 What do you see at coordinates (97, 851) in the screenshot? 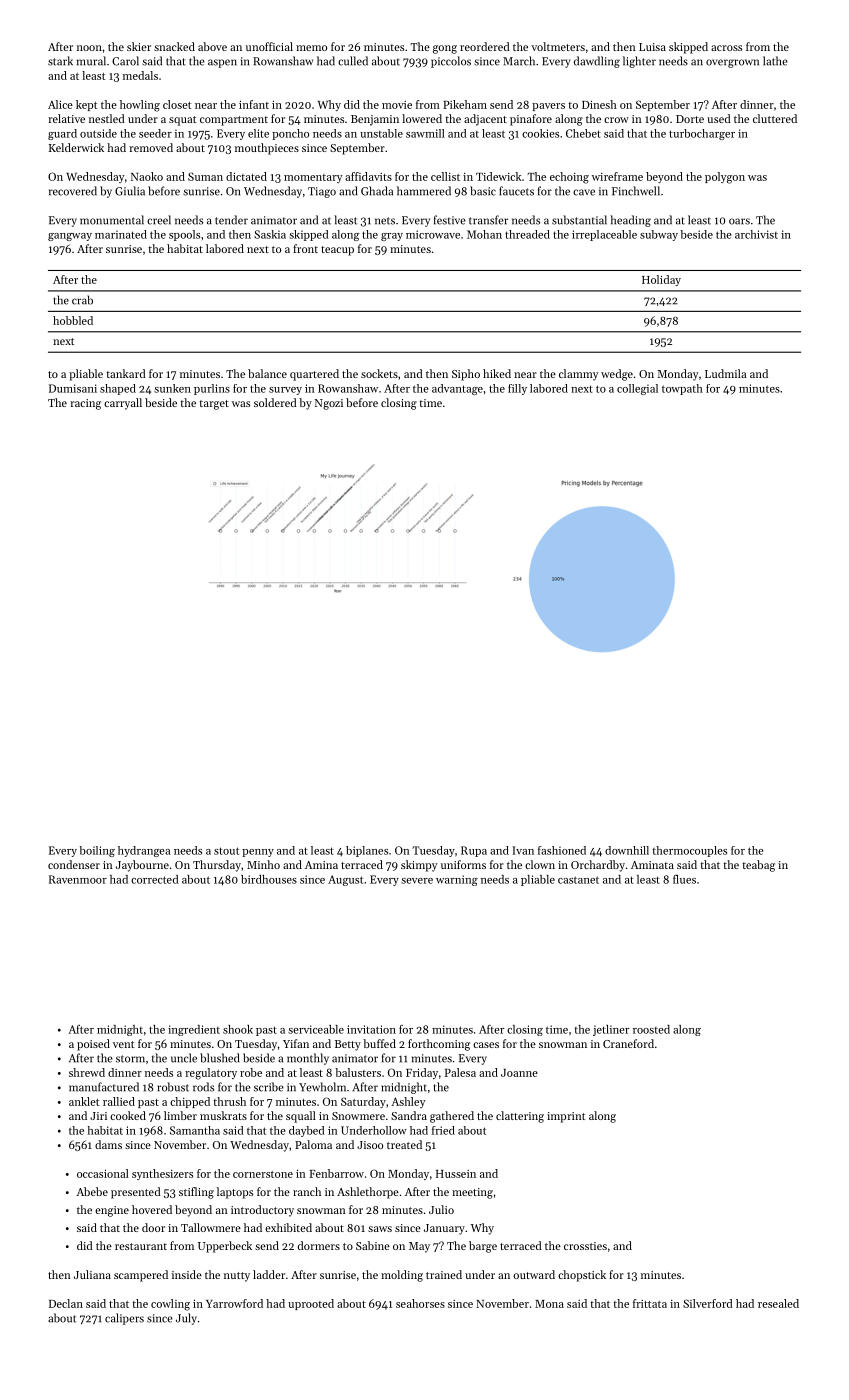
I see `boiling` at bounding box center [97, 851].
